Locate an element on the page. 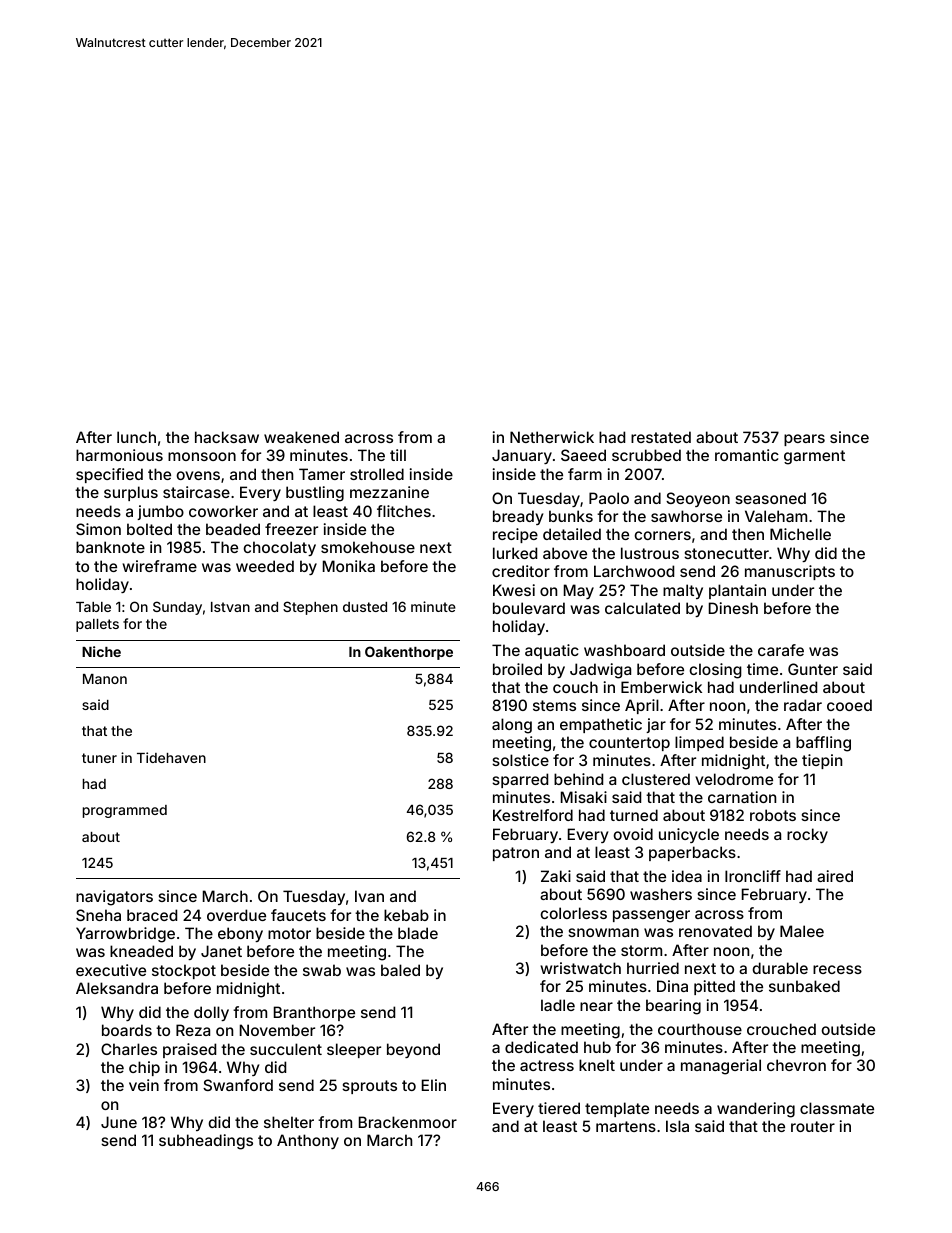 The height and width of the document is (1233, 952). seasoned is located at coordinates (770, 498).
